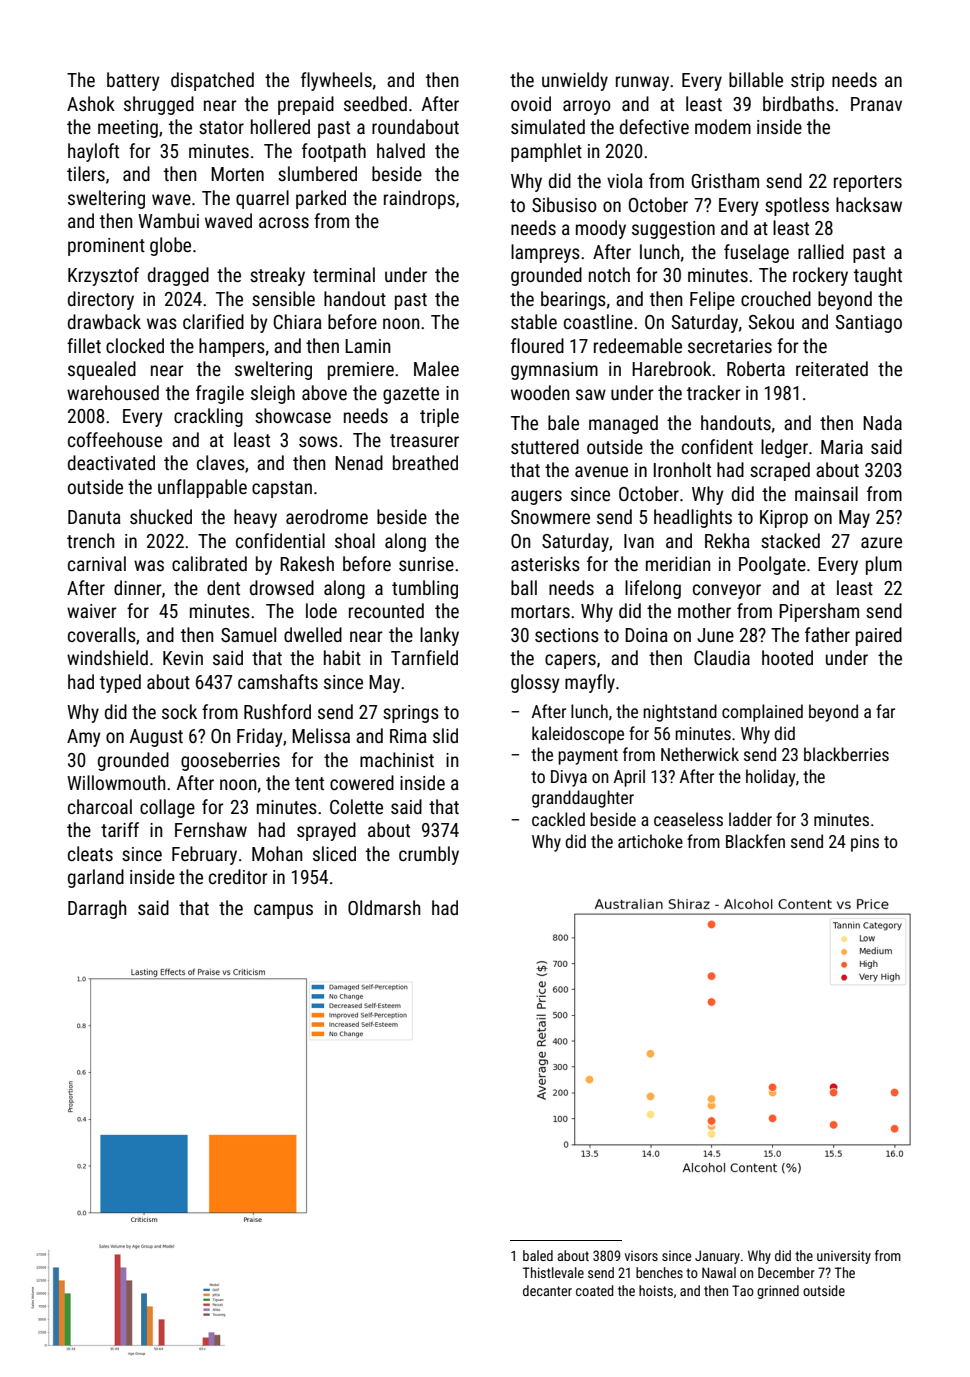 The height and width of the image is (1377, 970). I want to click on Santiago, so click(869, 324).
